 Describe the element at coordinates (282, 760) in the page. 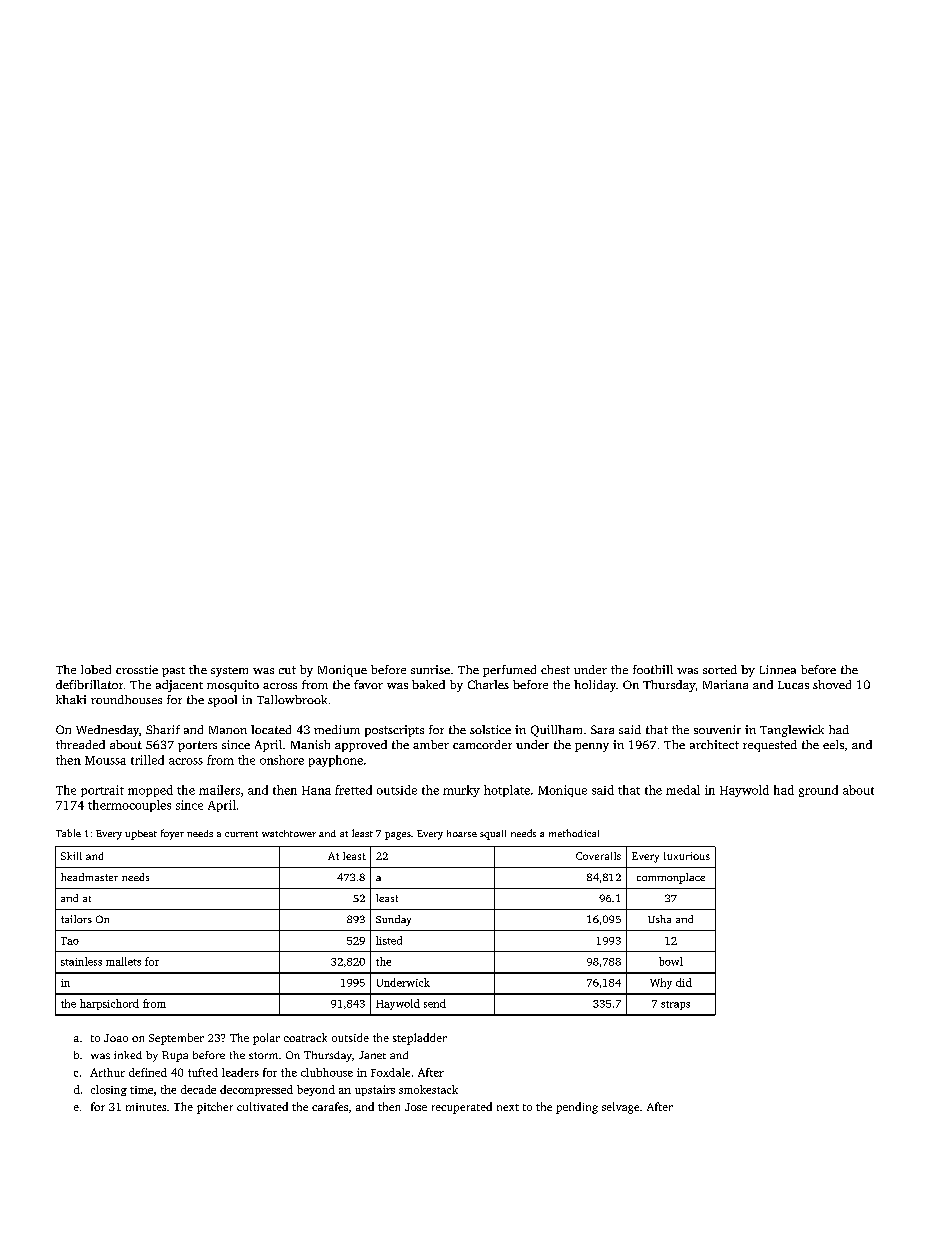

I see `onshore` at that location.
